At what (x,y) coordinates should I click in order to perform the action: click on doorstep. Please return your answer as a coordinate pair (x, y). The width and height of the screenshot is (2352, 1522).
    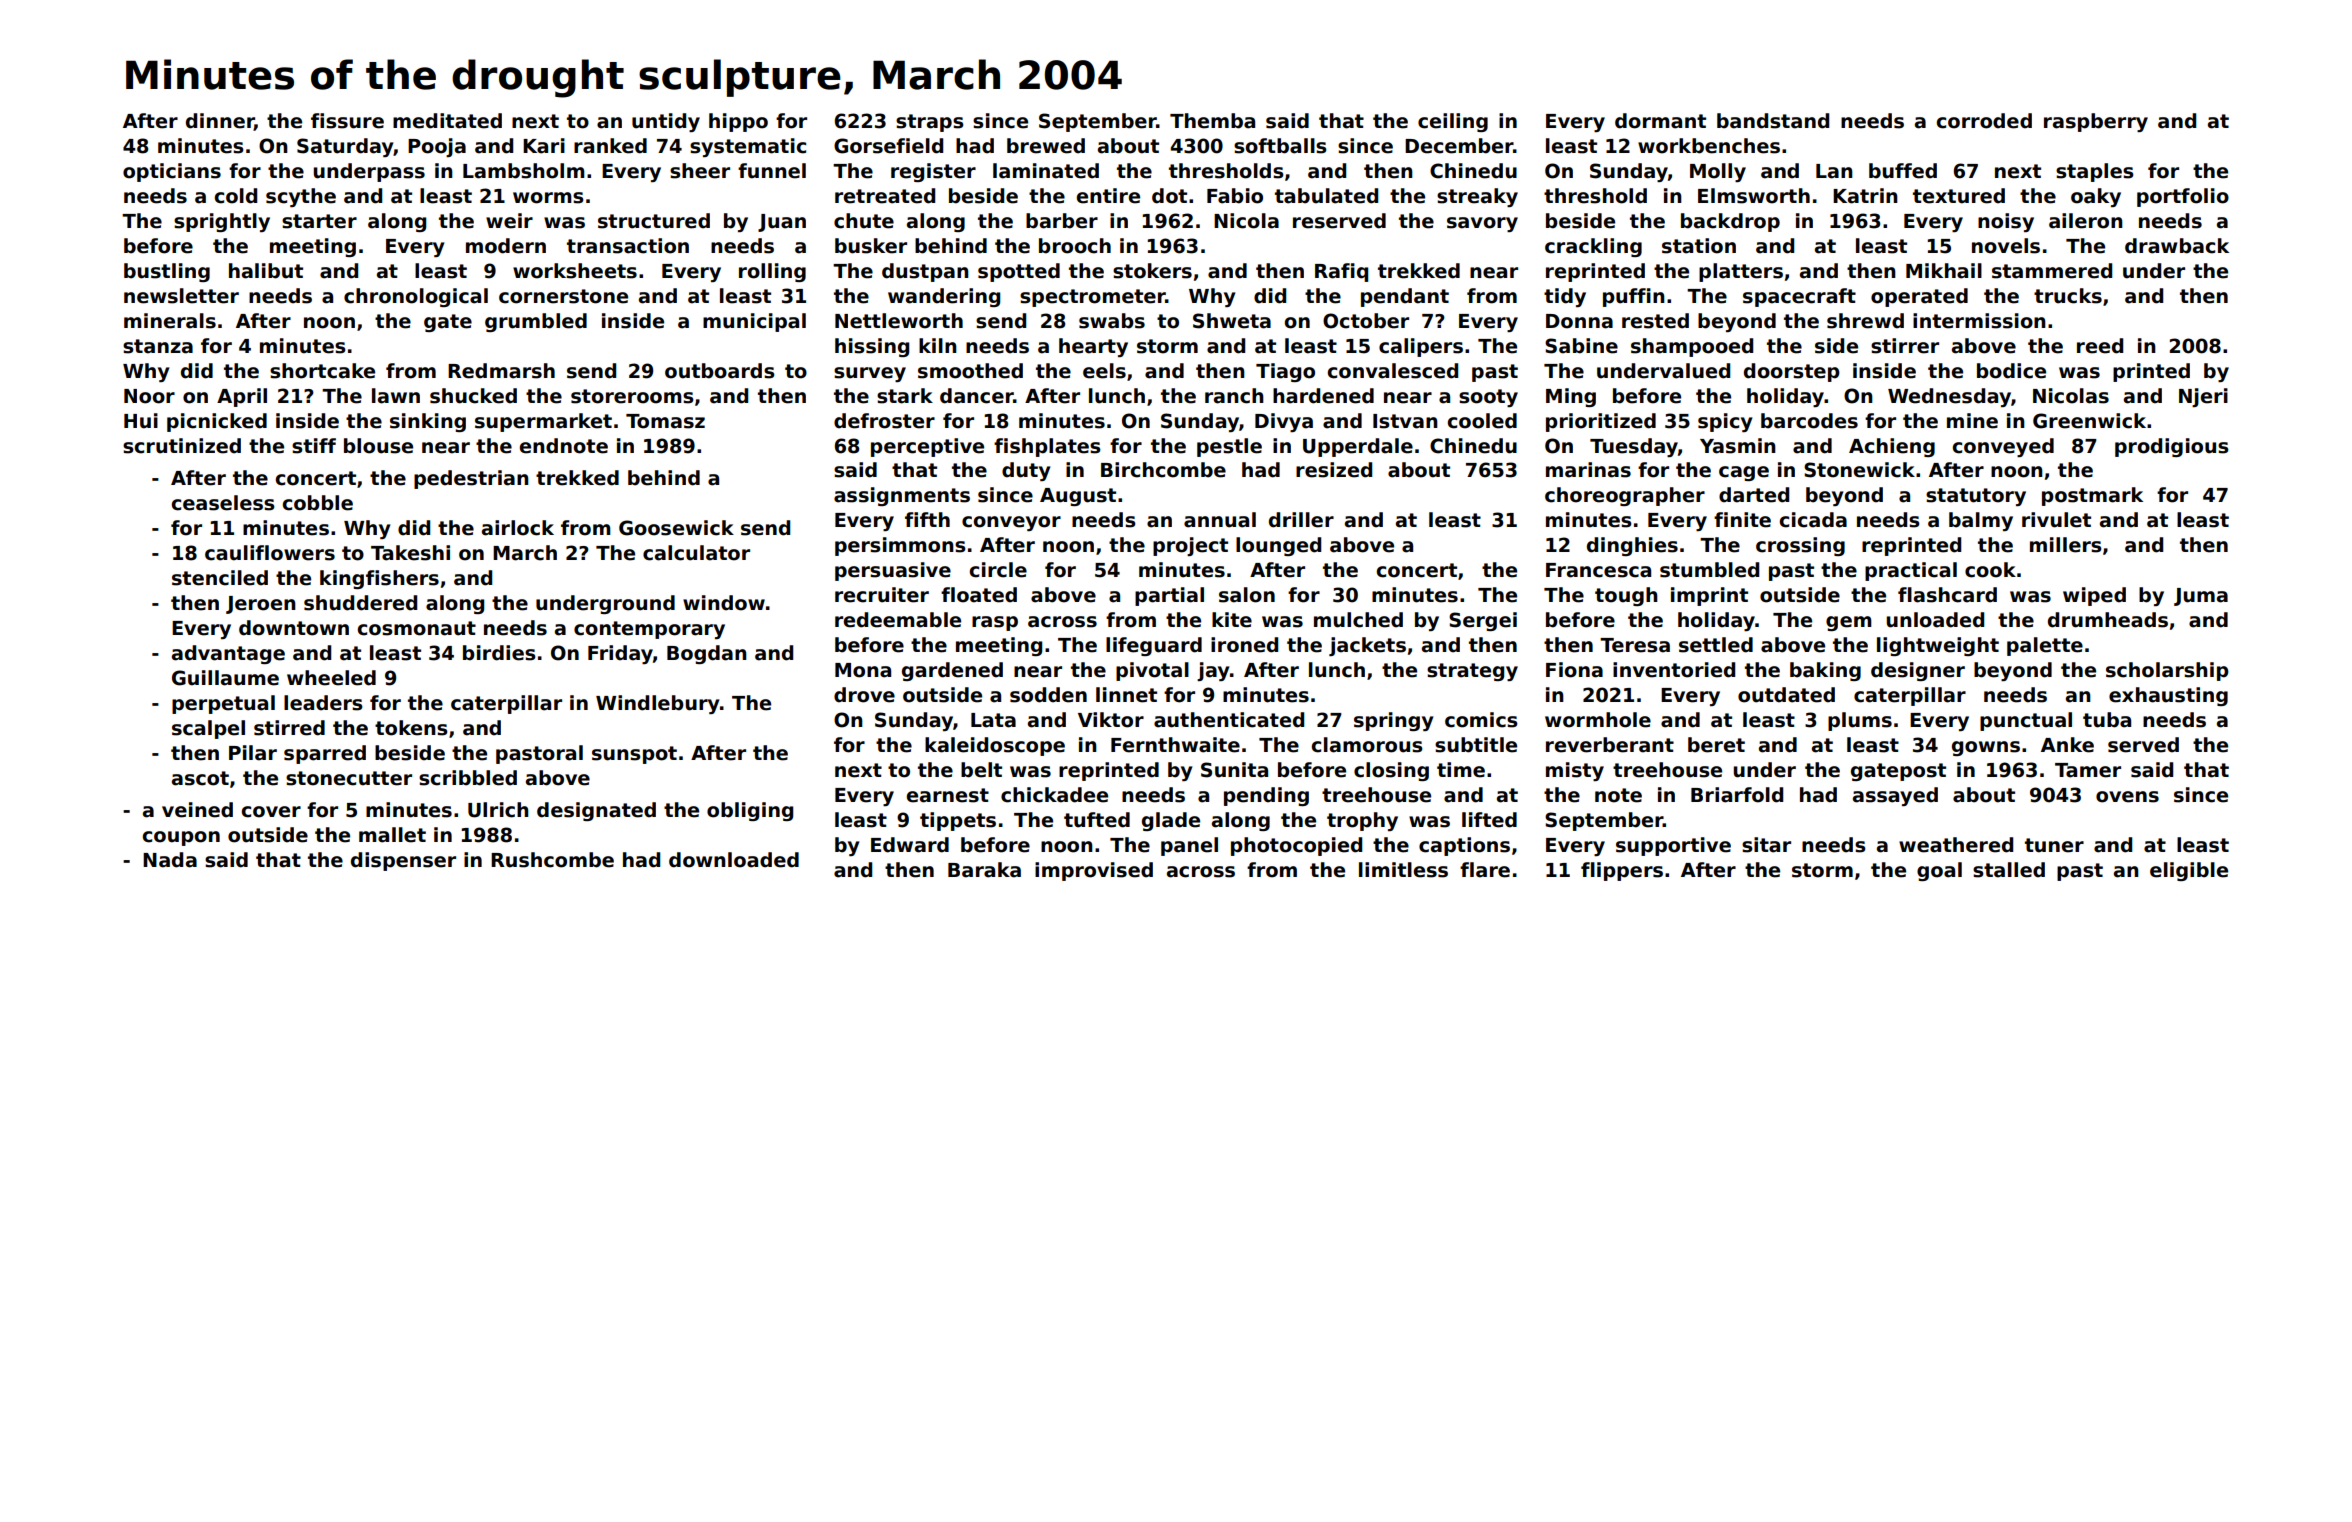
    Looking at the image, I should click on (1792, 372).
